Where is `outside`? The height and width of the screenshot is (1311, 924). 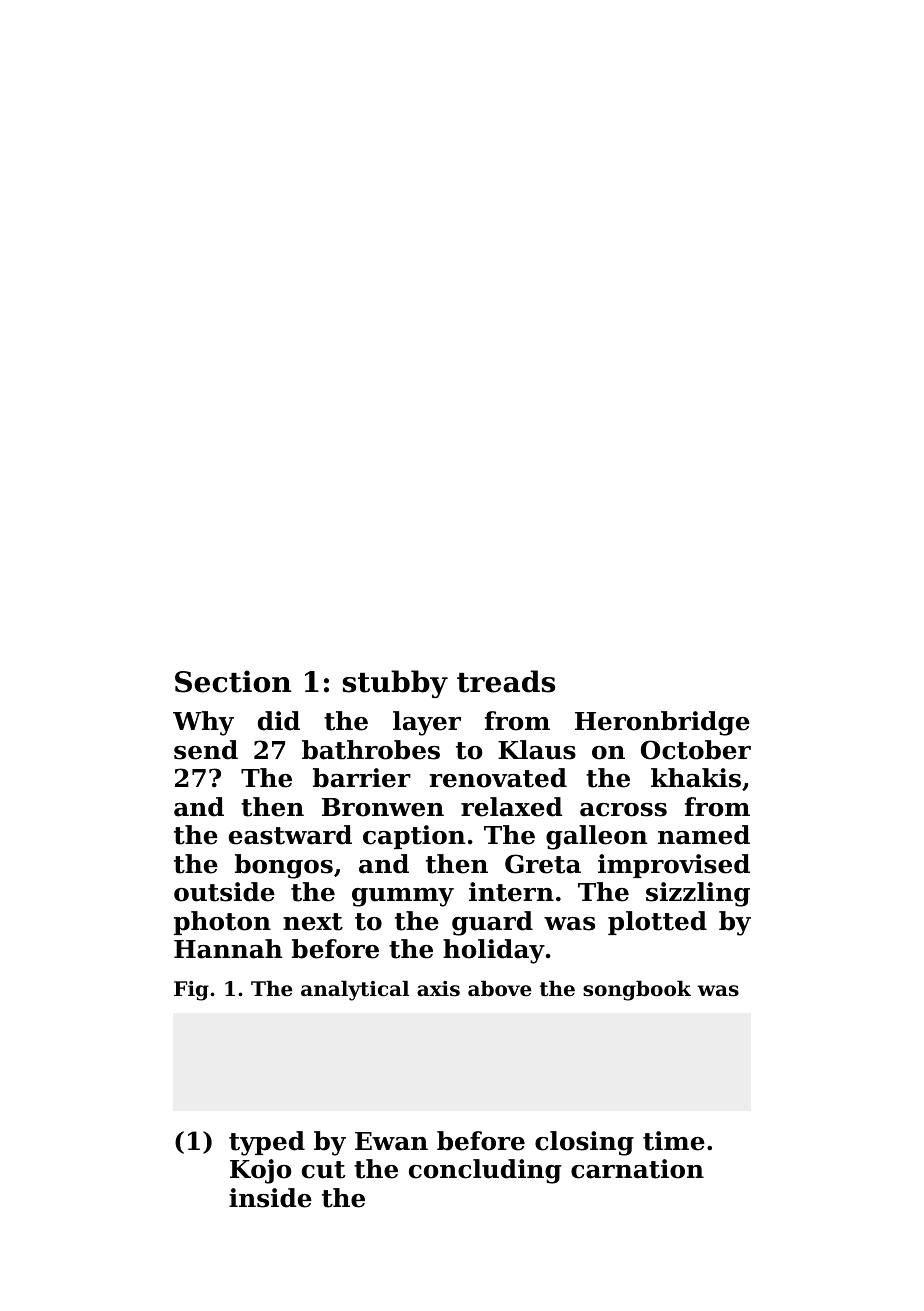
outside is located at coordinates (224, 892).
